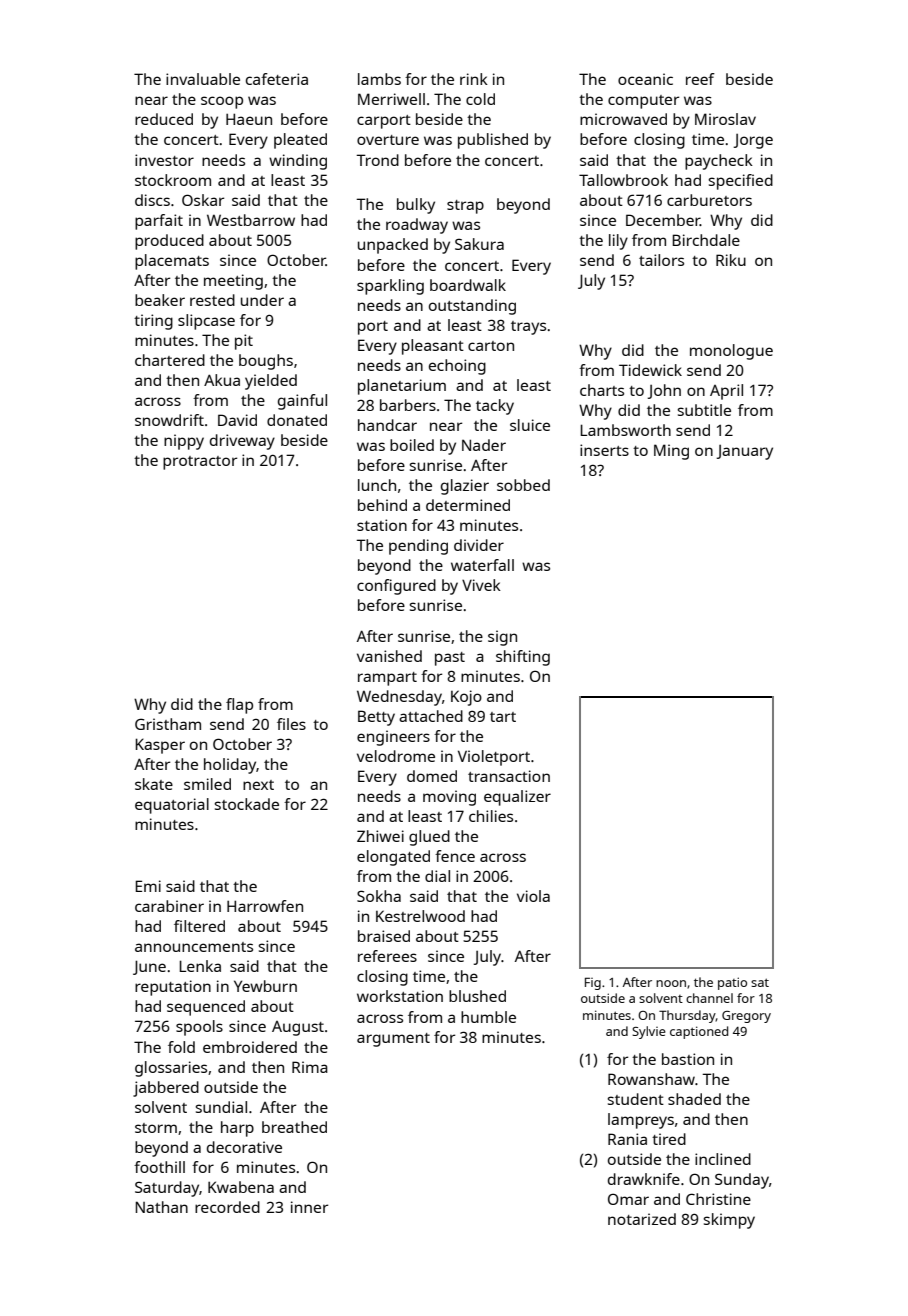 The height and width of the document is (1316, 908). Describe the element at coordinates (168, 724) in the document. I see `Gristham` at that location.
